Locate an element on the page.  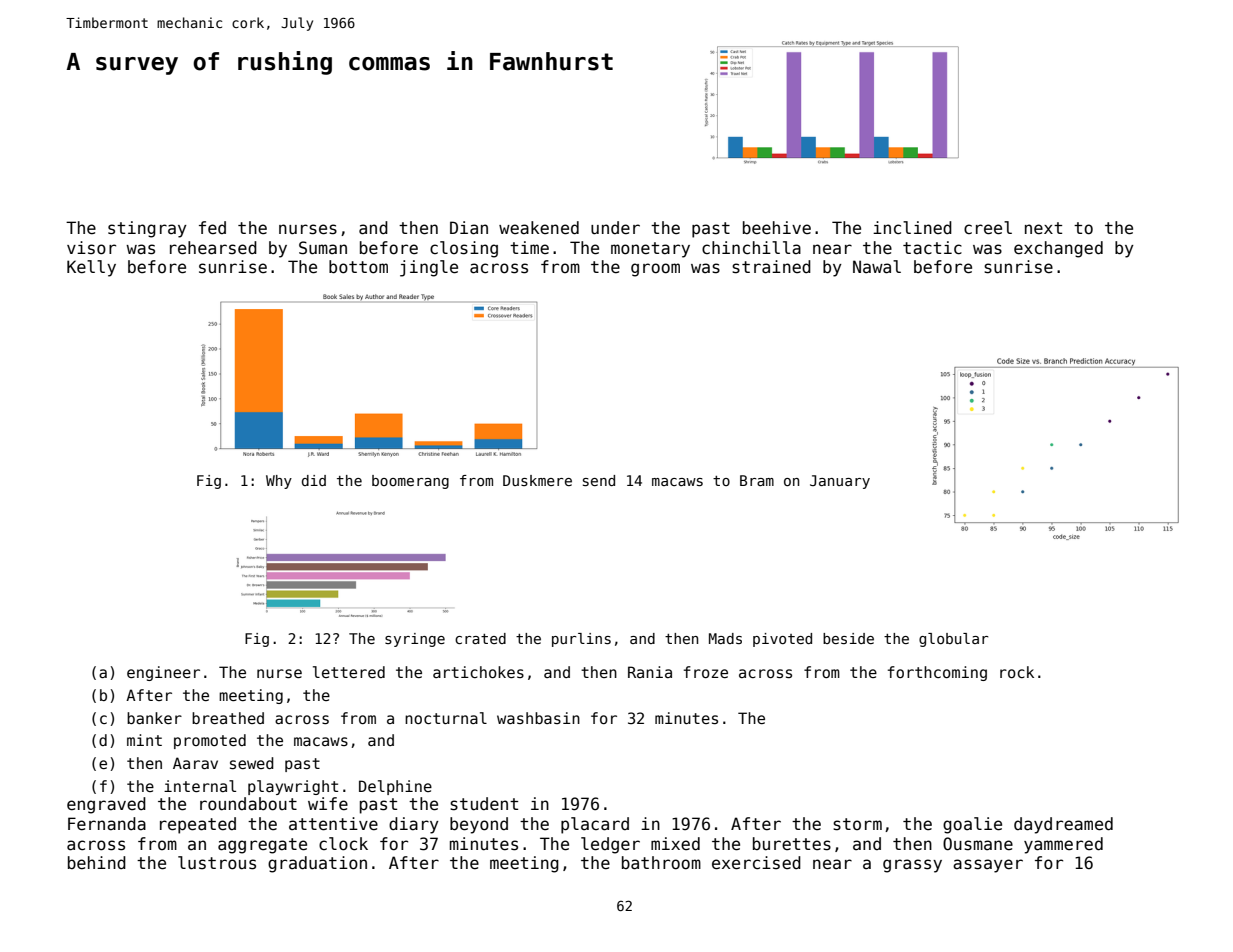
globular is located at coordinates (953, 640).
